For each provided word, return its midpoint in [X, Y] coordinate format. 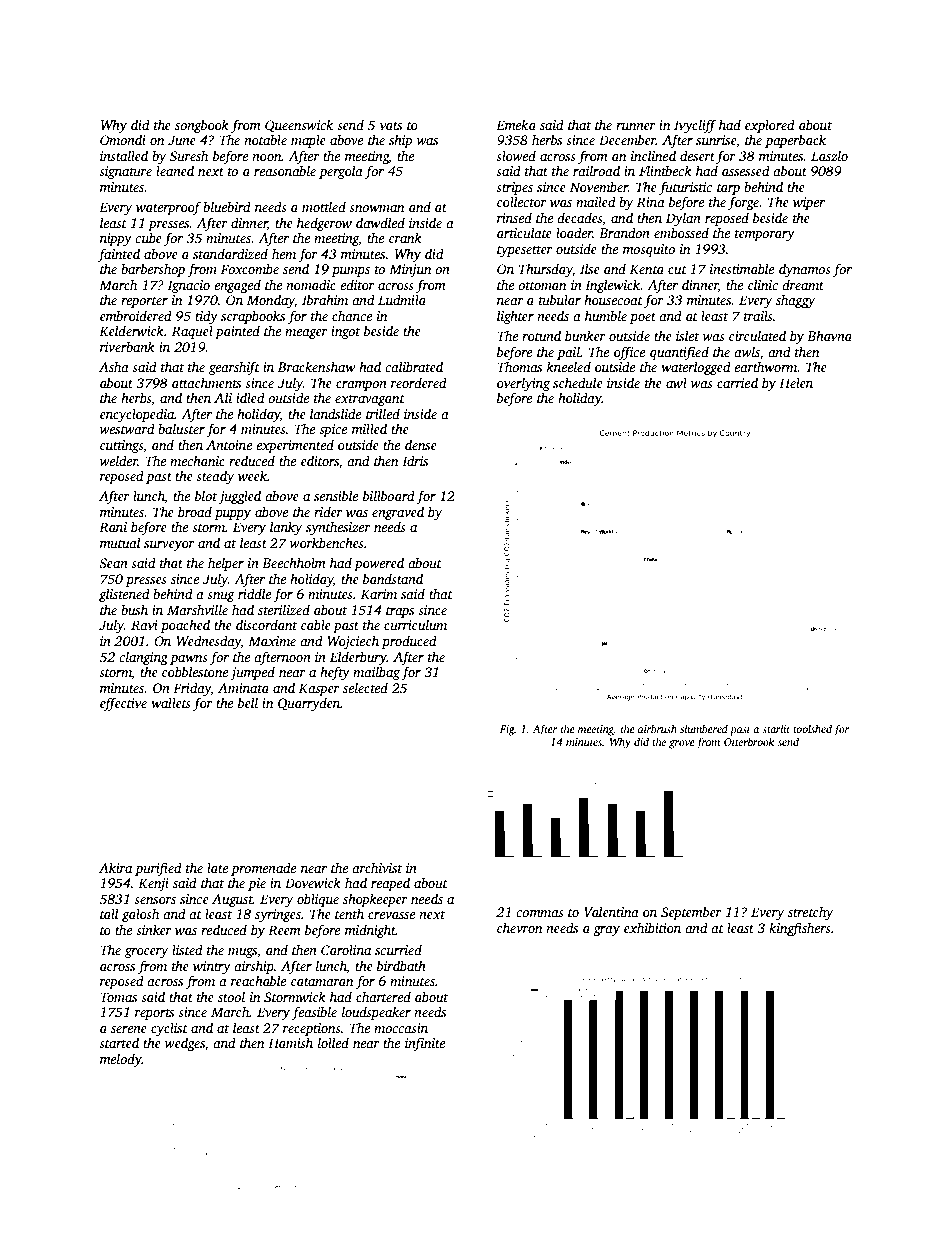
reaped [390, 884]
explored [770, 126]
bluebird [227, 206]
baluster [181, 428]
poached [185, 626]
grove [682, 744]
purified [158, 869]
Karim [379, 594]
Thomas [519, 366]
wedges [185, 1044]
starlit [776, 728]
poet [643, 318]
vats [391, 126]
